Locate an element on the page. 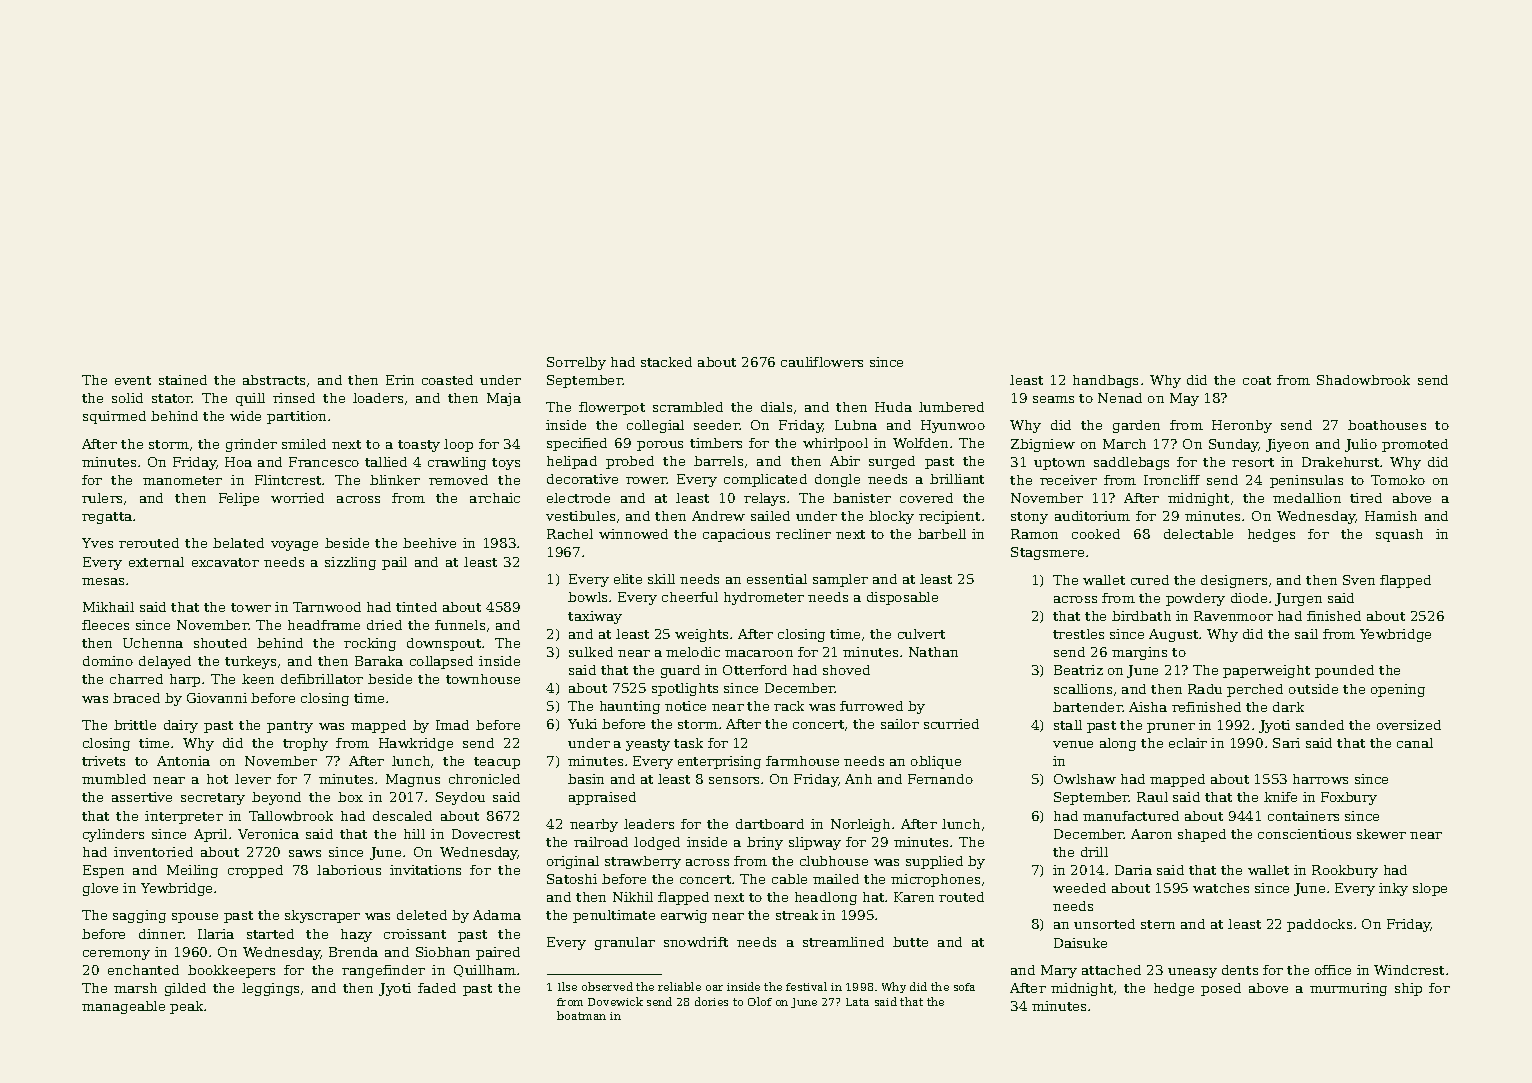  Sorrelby is located at coordinates (576, 363).
